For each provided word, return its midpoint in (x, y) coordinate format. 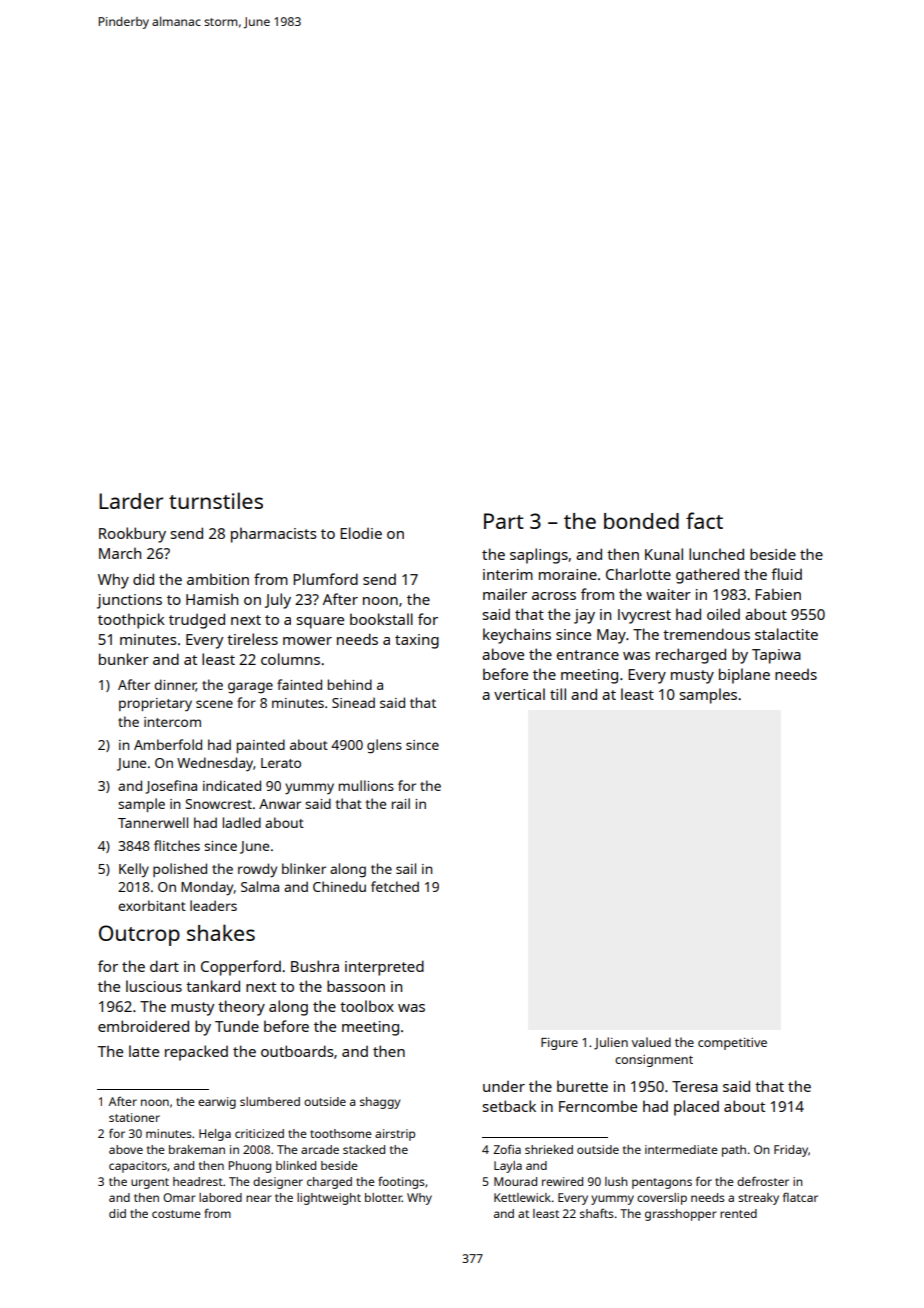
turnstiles (216, 500)
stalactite (786, 634)
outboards (297, 1051)
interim (508, 574)
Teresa (695, 1086)
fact (704, 520)
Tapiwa (776, 656)
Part (504, 521)
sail (406, 868)
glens (384, 746)
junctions (129, 601)
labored (220, 1197)
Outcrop (139, 935)
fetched (395, 886)
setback (509, 1106)
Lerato (281, 763)
